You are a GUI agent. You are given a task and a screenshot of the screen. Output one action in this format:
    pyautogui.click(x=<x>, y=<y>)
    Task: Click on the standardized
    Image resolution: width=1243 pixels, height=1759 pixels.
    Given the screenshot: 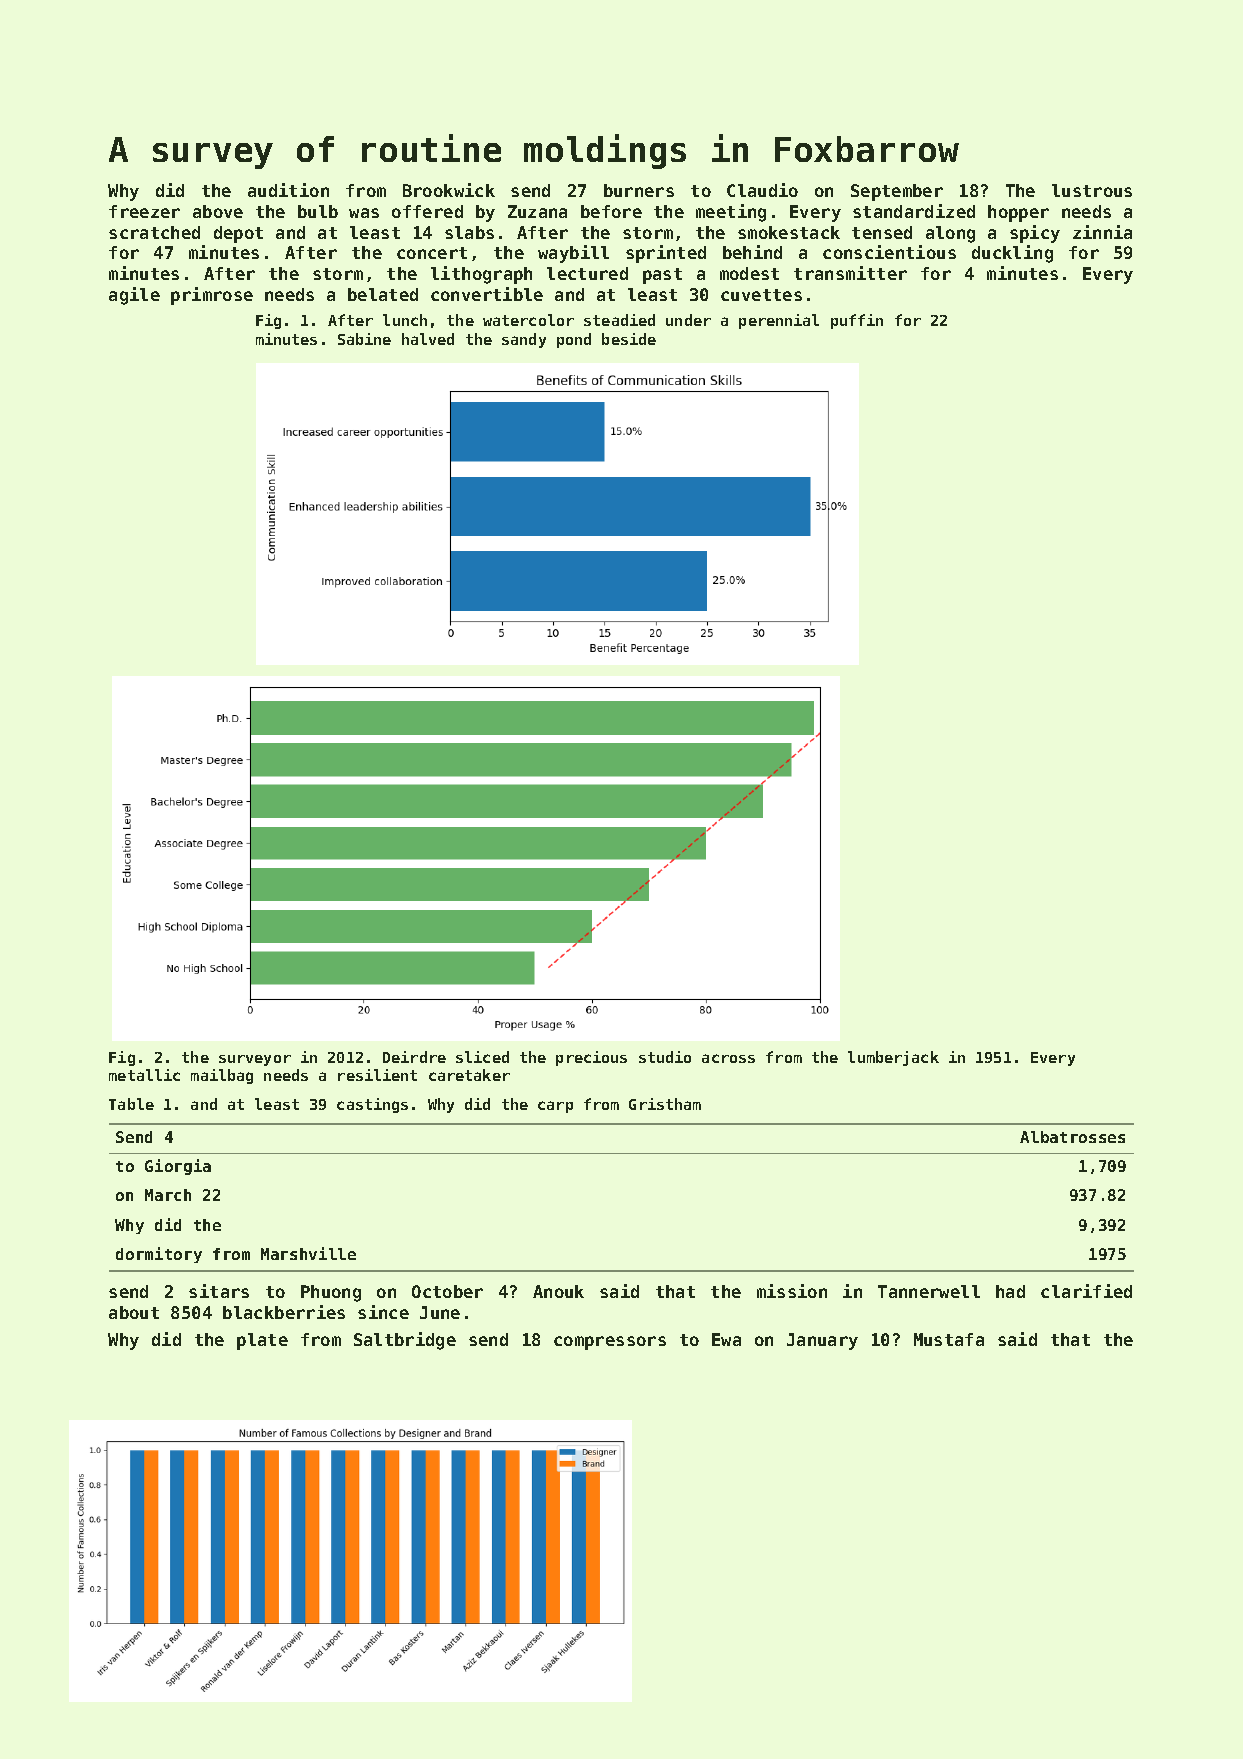 What is the action you would take?
    pyautogui.click(x=914, y=211)
